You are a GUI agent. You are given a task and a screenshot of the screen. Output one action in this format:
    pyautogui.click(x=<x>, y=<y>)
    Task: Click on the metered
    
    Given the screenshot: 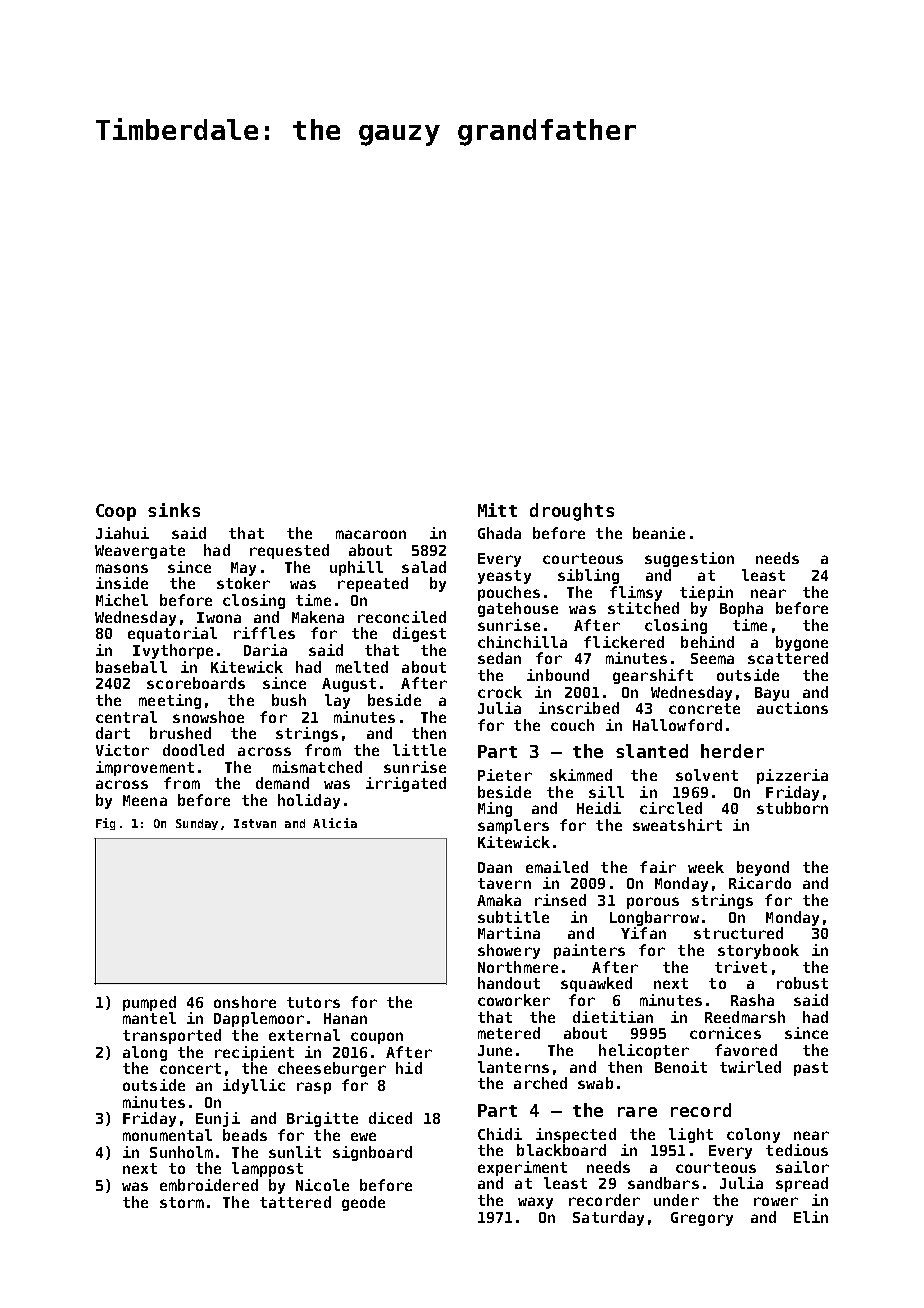 What is the action you would take?
    pyautogui.click(x=509, y=1033)
